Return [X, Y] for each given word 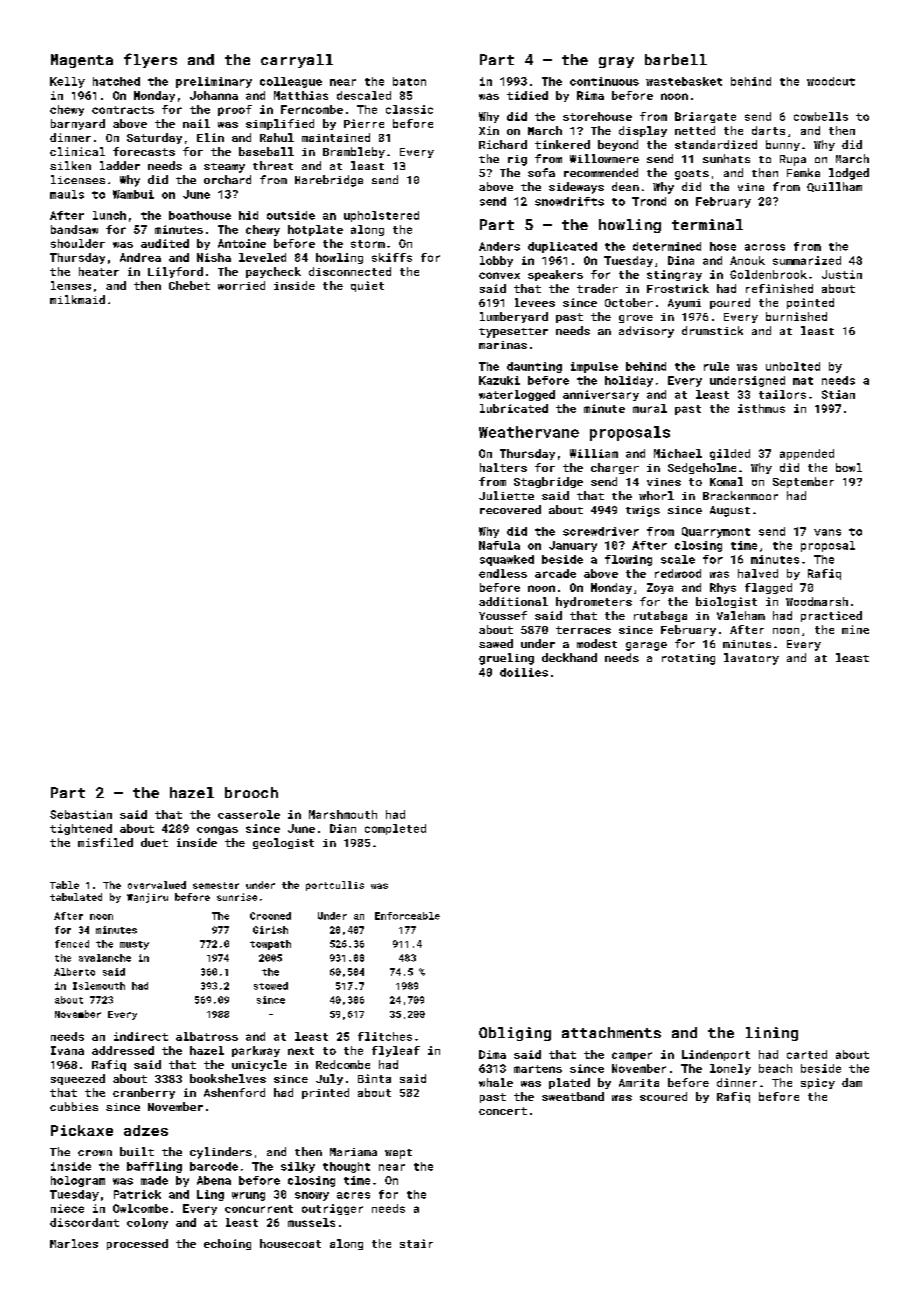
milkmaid [77, 299]
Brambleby [354, 152]
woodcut [831, 81]
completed [395, 829]
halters [503, 467]
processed [137, 1244]
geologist [283, 843]
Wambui [133, 194]
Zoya [660, 588]
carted [807, 1054]
